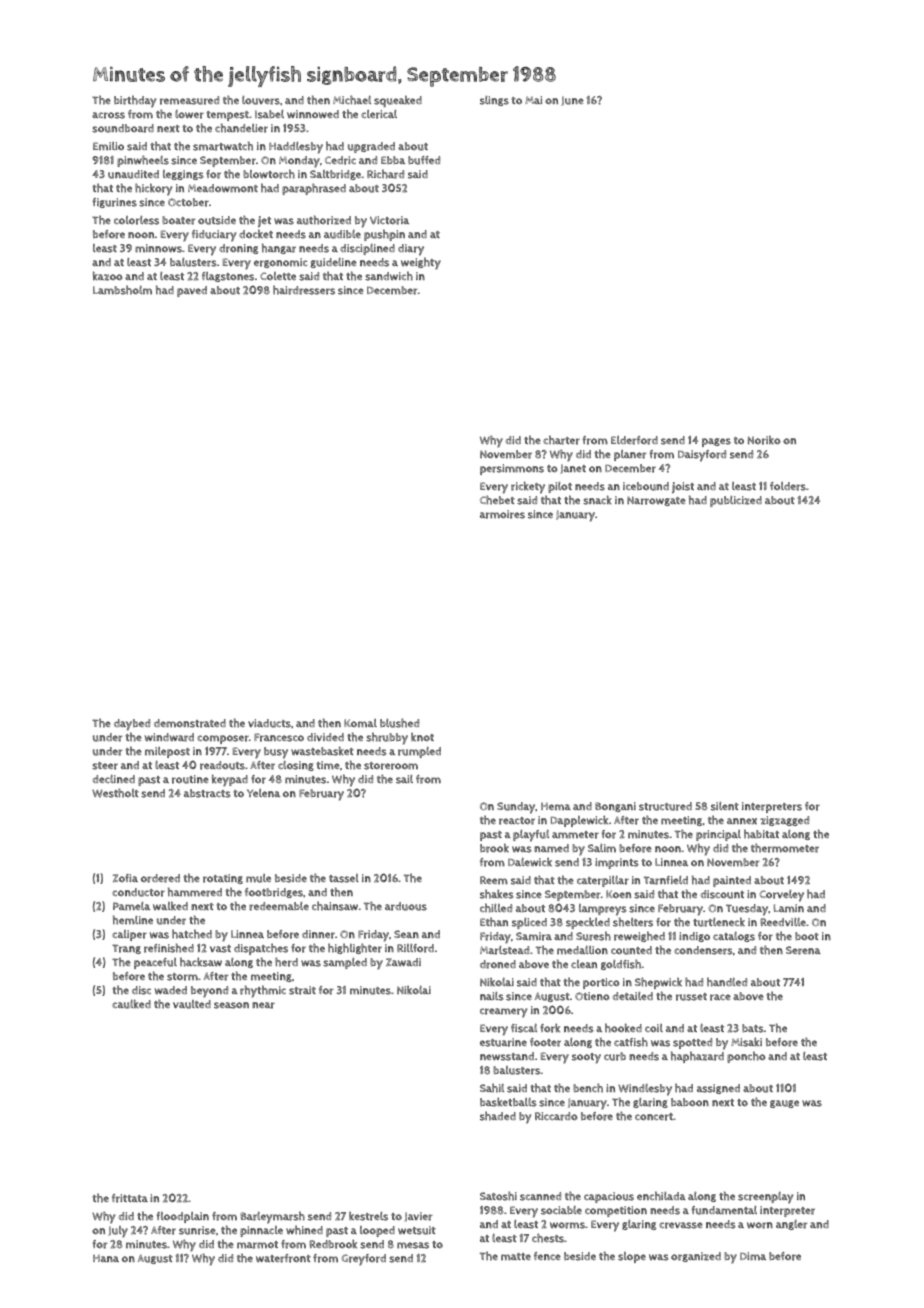 Image resolution: width=924 pixels, height=1308 pixels. I want to click on birthday, so click(135, 101).
